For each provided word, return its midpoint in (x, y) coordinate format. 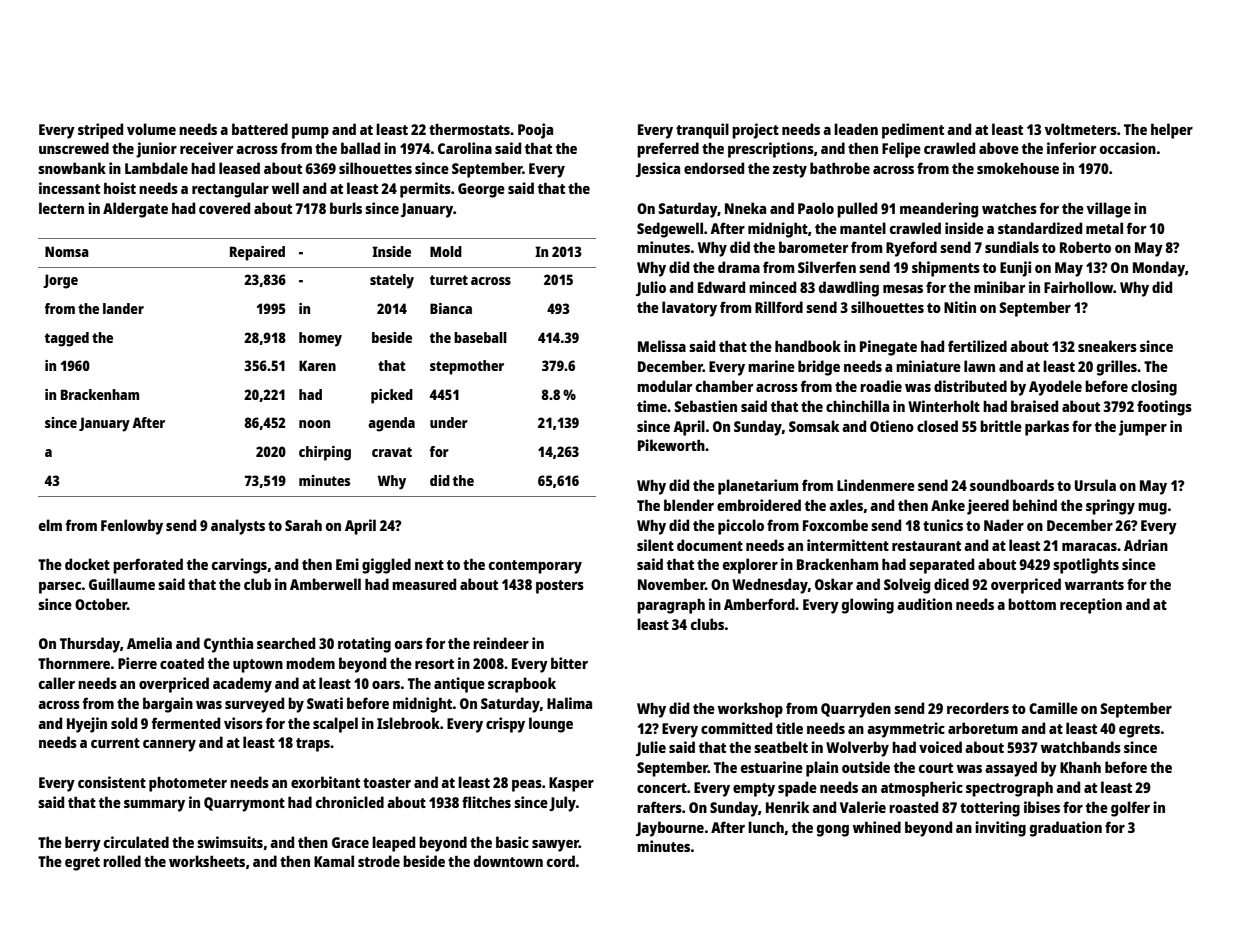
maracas (1089, 547)
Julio (651, 288)
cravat (392, 452)
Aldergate (135, 210)
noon (314, 424)
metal (1104, 228)
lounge (551, 725)
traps (313, 745)
